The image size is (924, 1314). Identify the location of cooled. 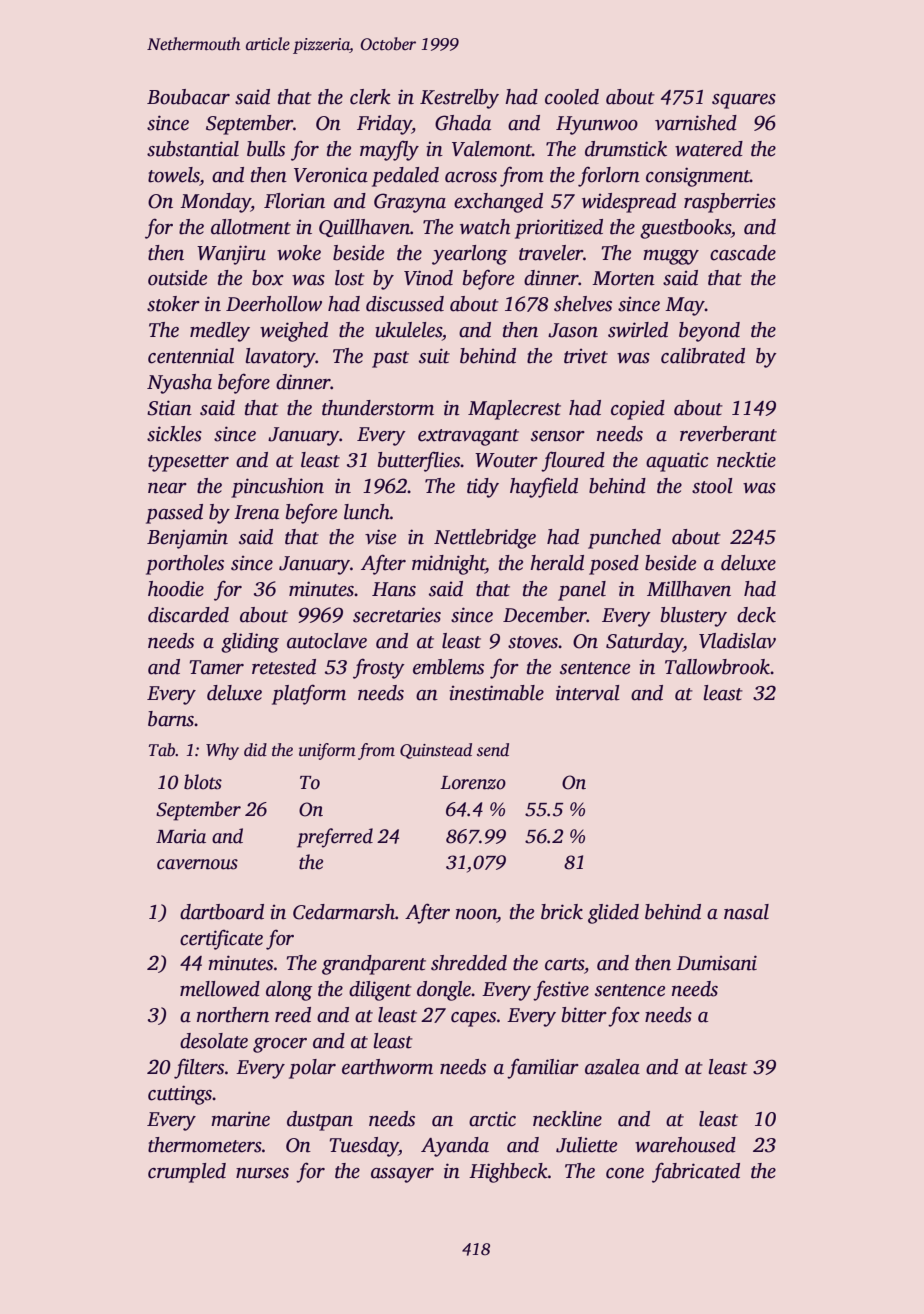
(572, 97).
